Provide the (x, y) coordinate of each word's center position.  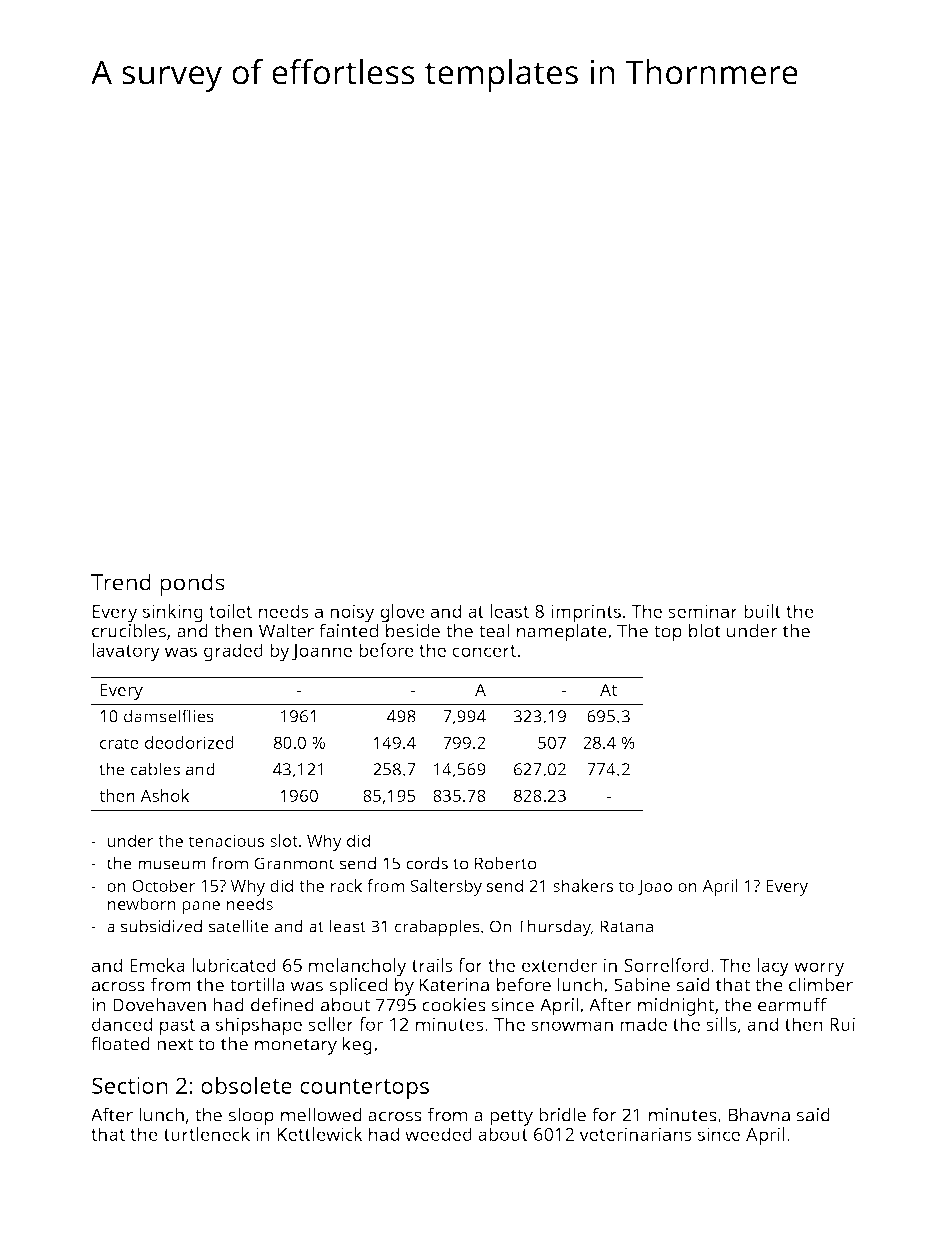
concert (484, 651)
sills (722, 1025)
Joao (655, 887)
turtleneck (207, 1134)
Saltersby (446, 887)
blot (705, 630)
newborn (142, 903)
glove (402, 613)
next (175, 1044)
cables (155, 769)
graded (233, 652)
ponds (192, 584)
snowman (572, 1026)
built (762, 611)
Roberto (506, 863)
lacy (773, 967)
